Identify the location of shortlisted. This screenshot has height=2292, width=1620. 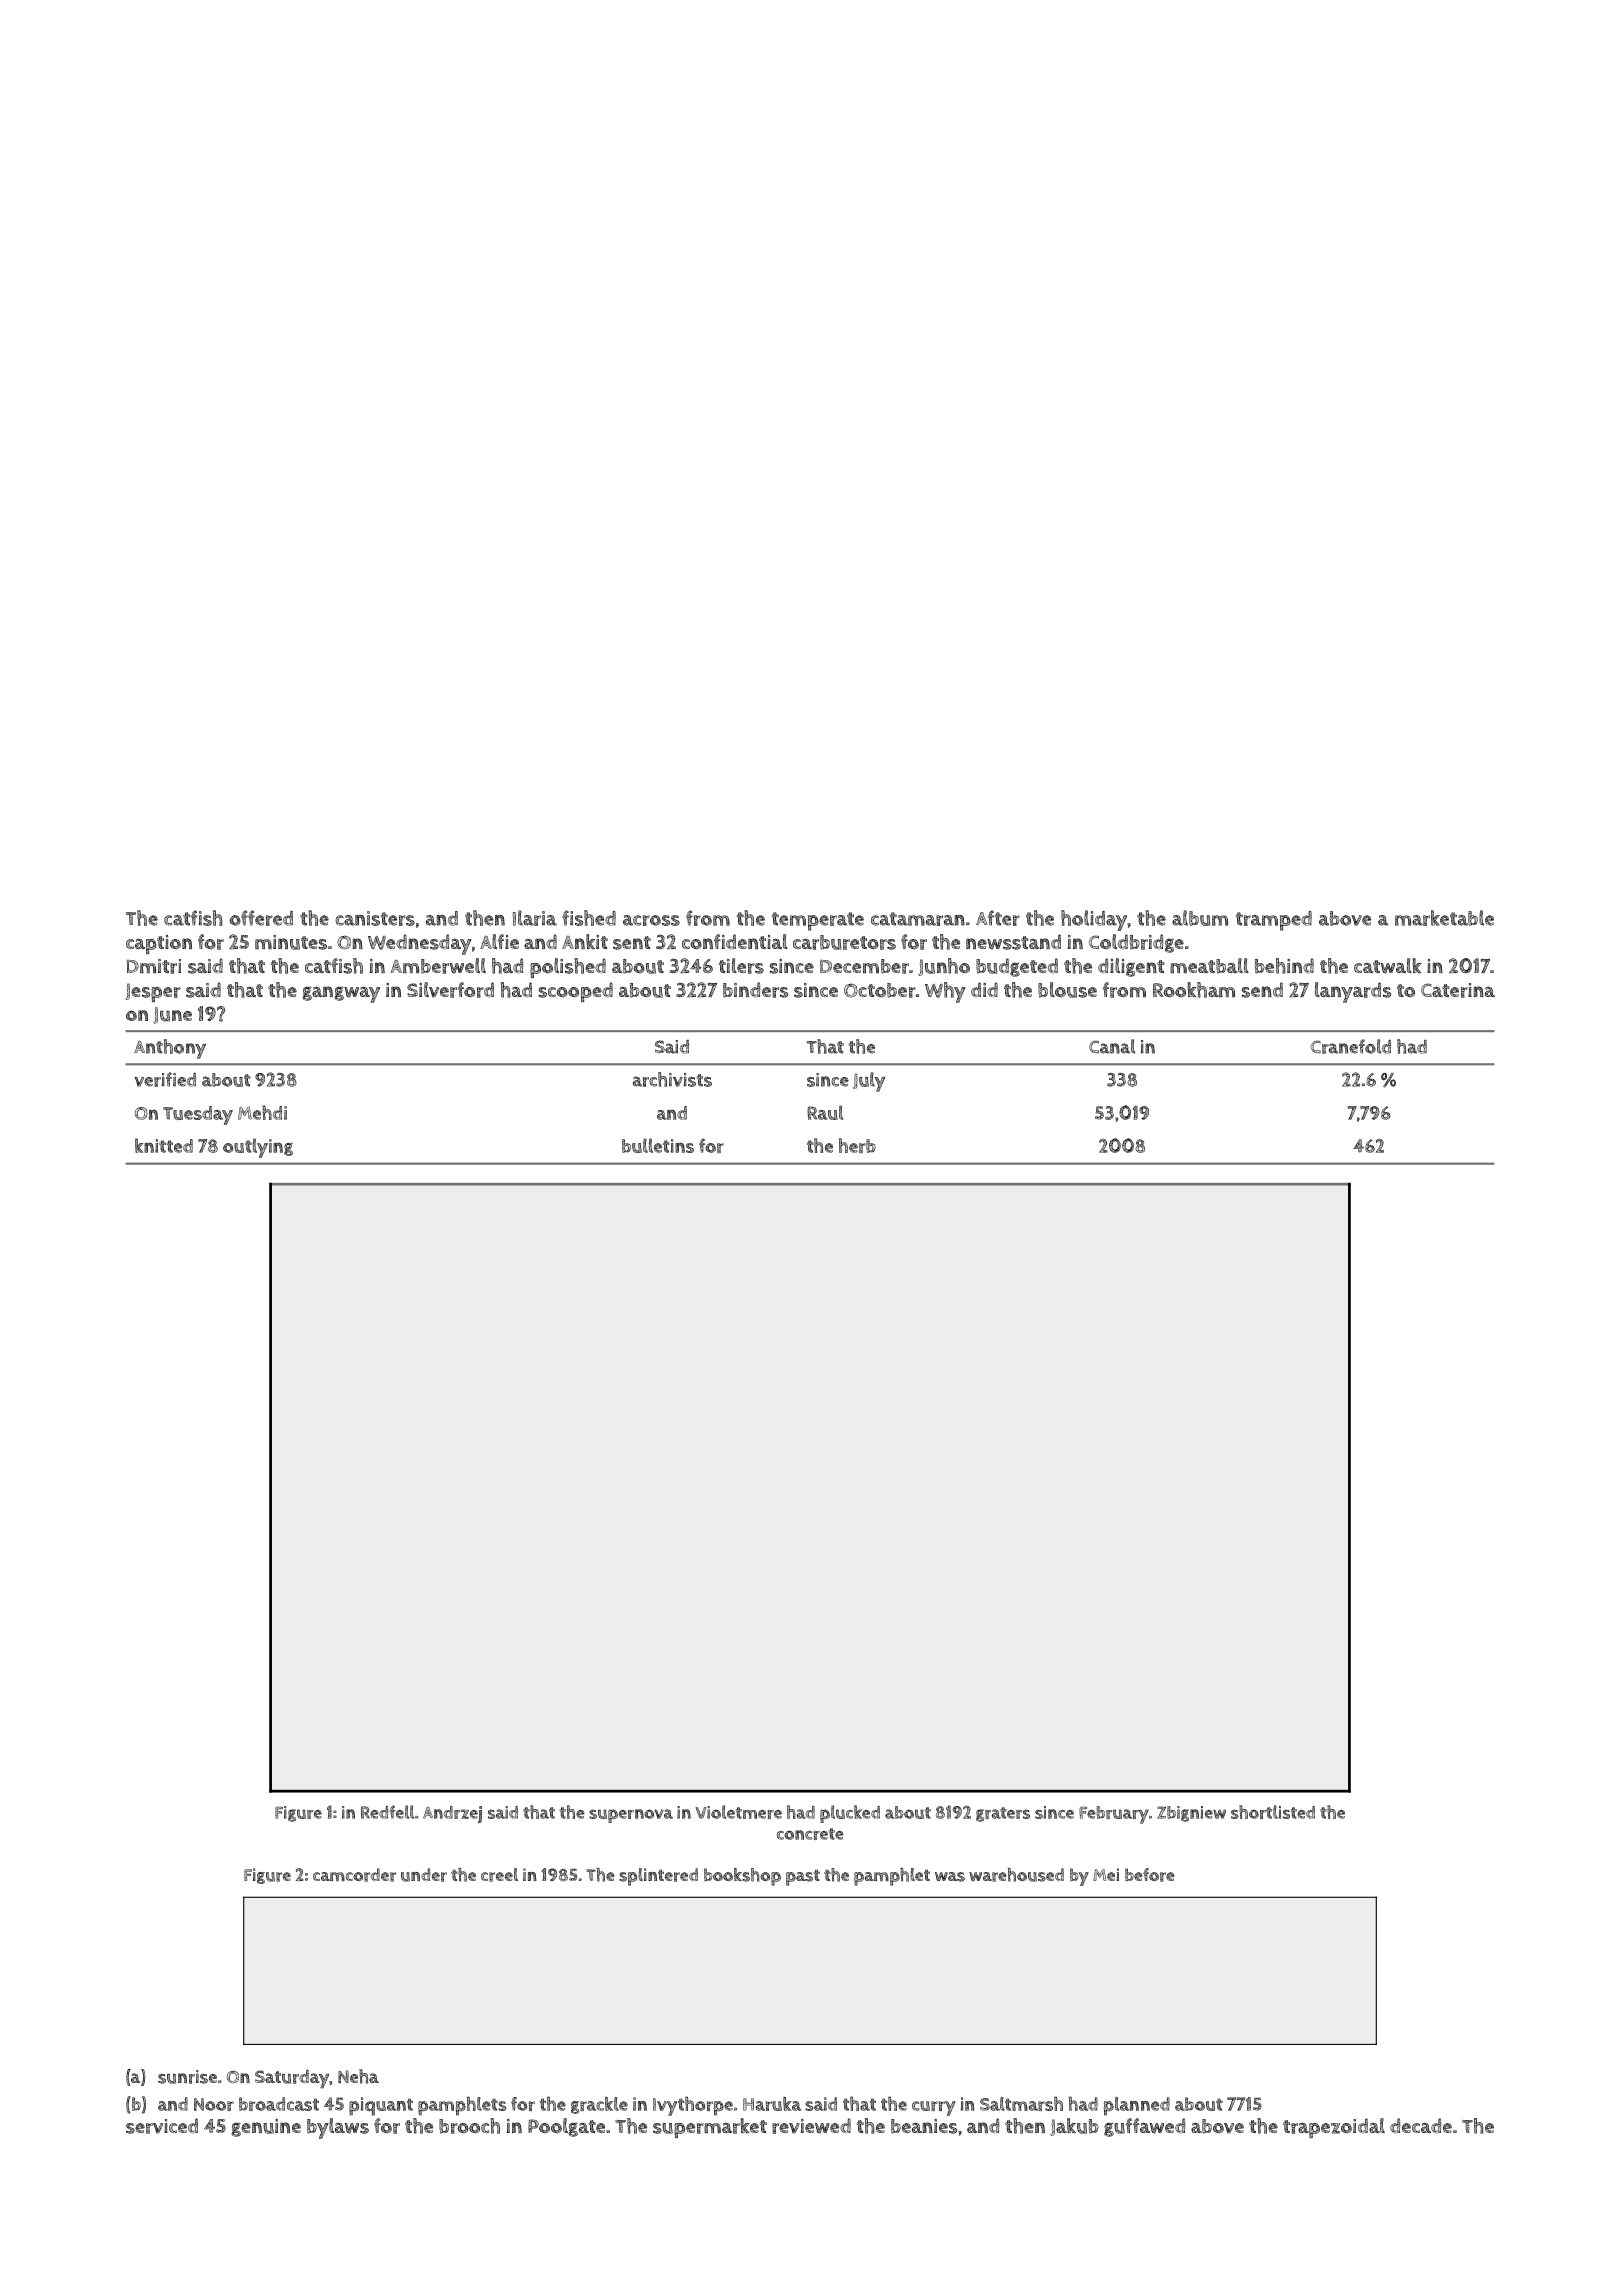
(1273, 1812).
